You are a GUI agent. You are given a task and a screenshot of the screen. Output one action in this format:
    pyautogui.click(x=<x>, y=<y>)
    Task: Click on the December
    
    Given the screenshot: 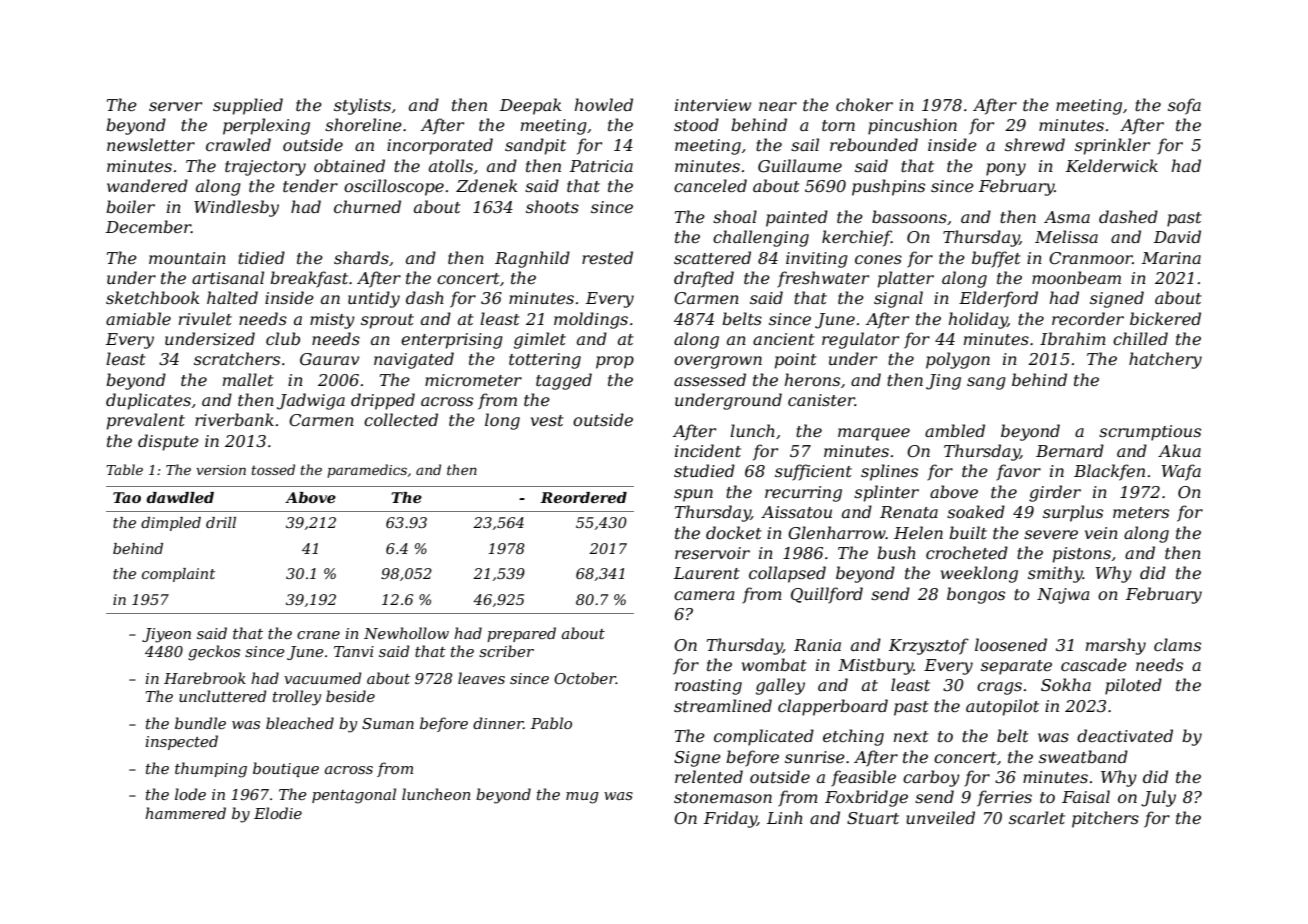 What is the action you would take?
    pyautogui.click(x=148, y=226)
